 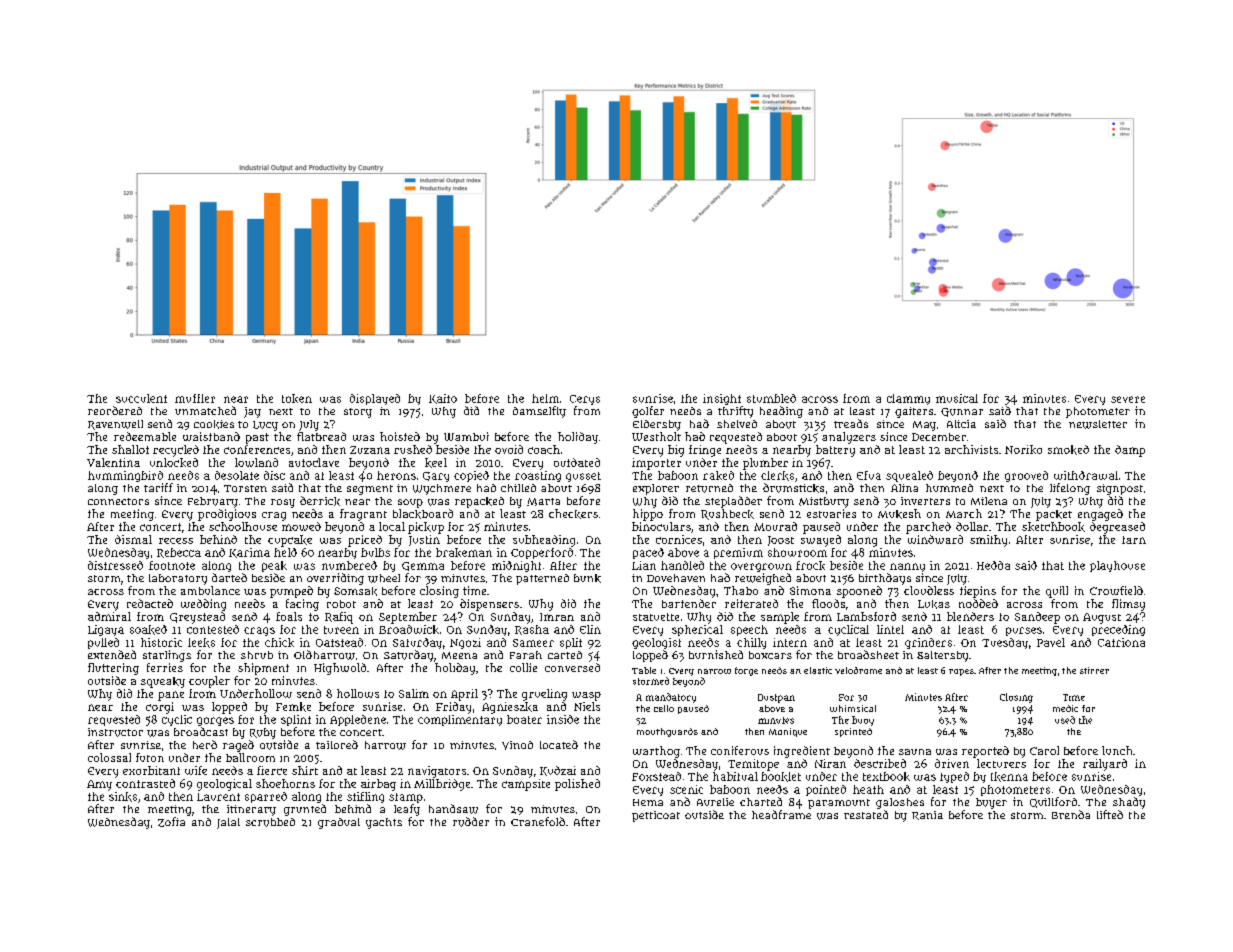 What do you see at coordinates (274, 566) in the image?
I see `peak` at bounding box center [274, 566].
